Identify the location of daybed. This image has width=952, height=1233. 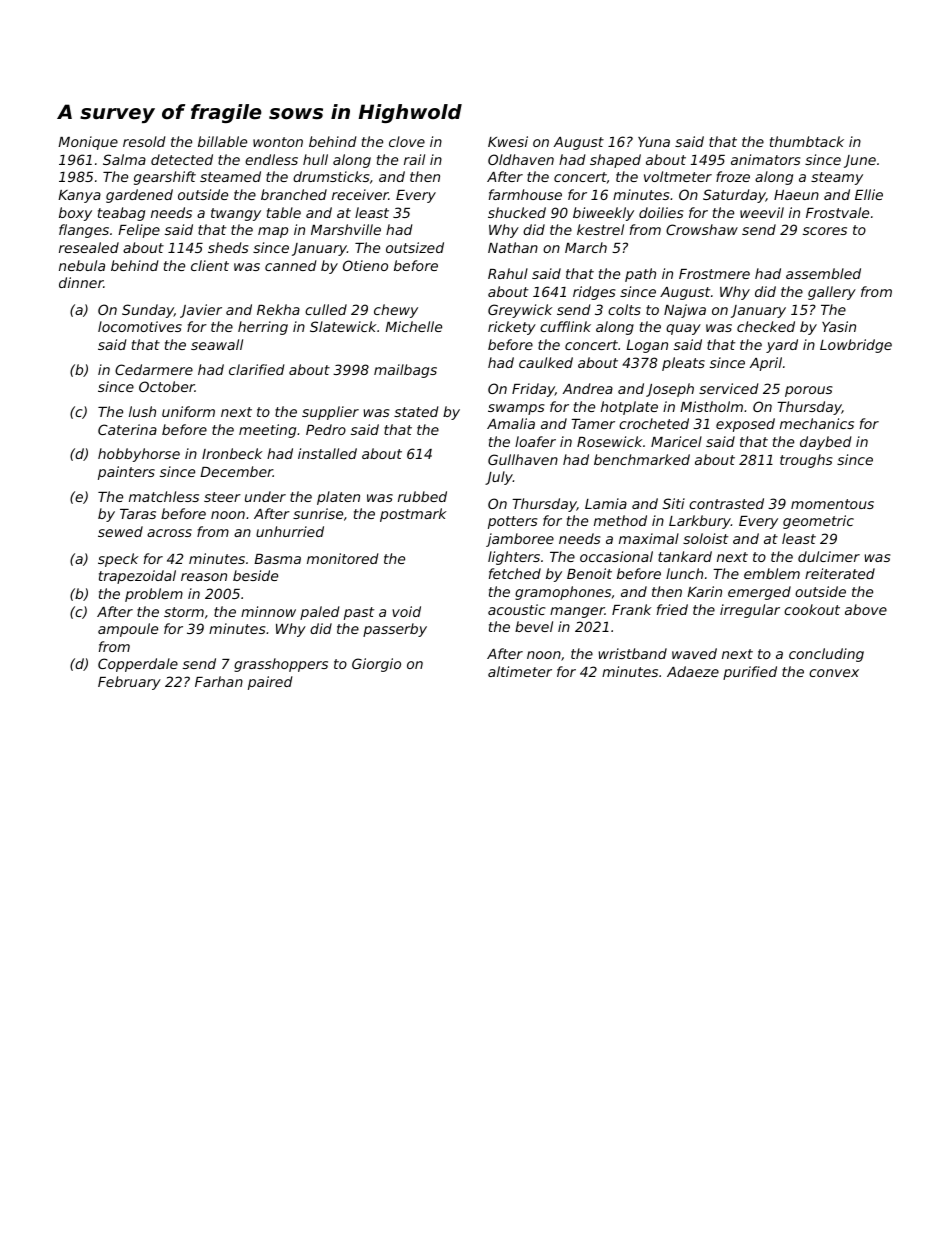
(826, 443).
